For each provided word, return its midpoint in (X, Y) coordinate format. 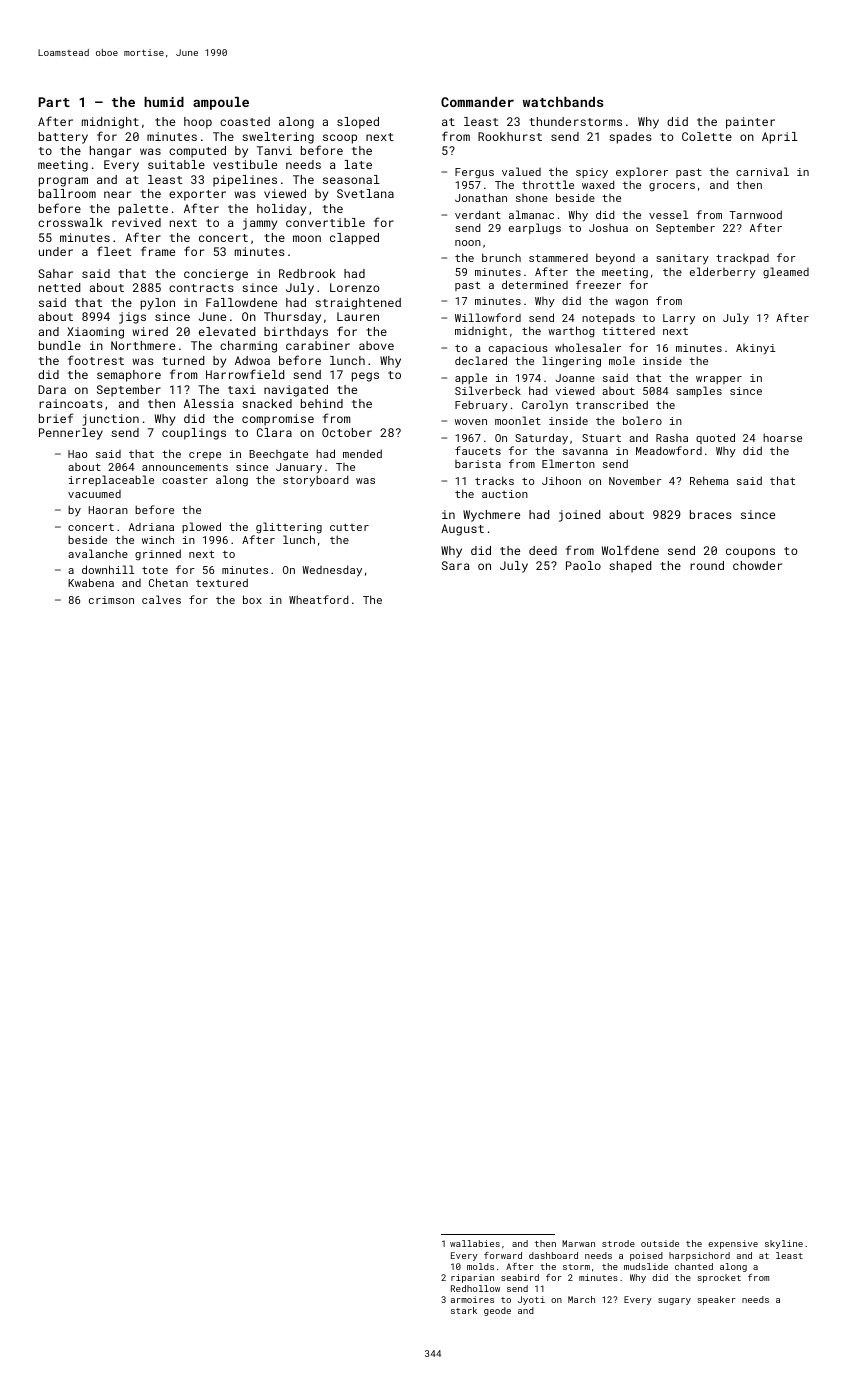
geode (497, 1311)
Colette (707, 136)
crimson (111, 600)
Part (54, 102)
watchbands (563, 102)
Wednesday (332, 571)
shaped (630, 567)
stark (464, 1310)
